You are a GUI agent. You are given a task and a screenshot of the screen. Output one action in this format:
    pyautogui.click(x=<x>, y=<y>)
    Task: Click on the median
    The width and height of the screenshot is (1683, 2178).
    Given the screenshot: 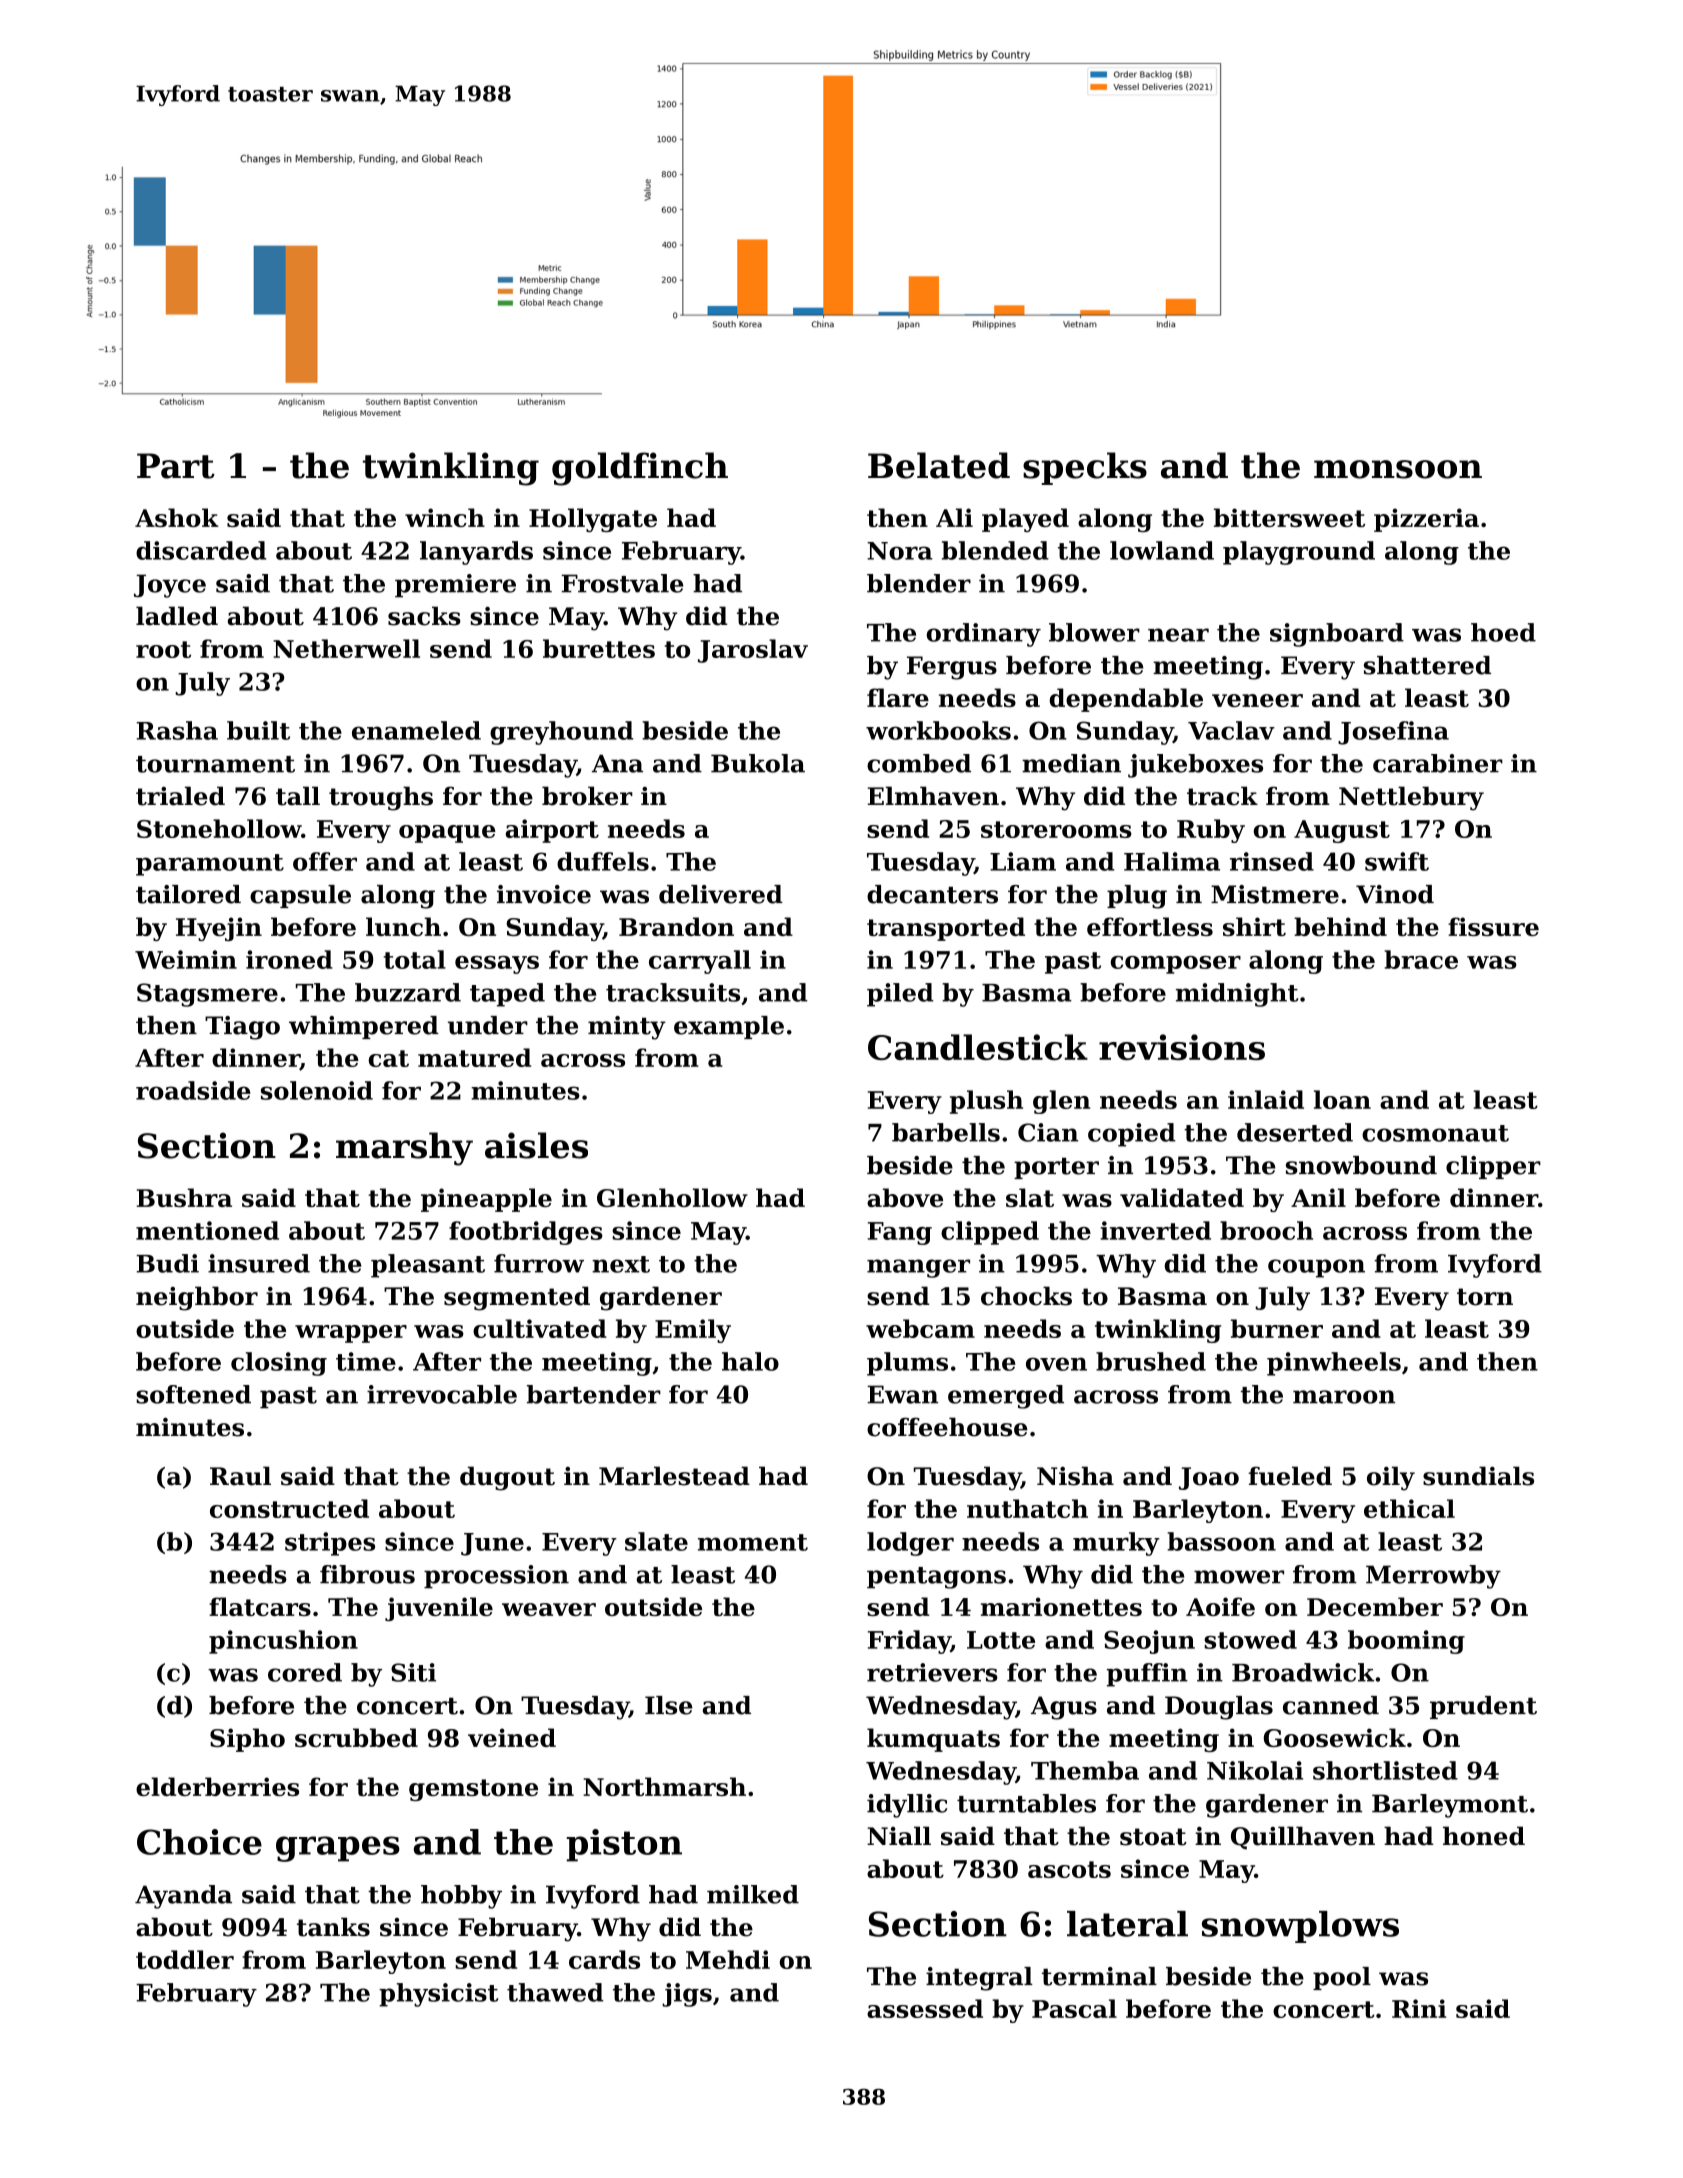 What is the action you would take?
    pyautogui.click(x=1071, y=763)
